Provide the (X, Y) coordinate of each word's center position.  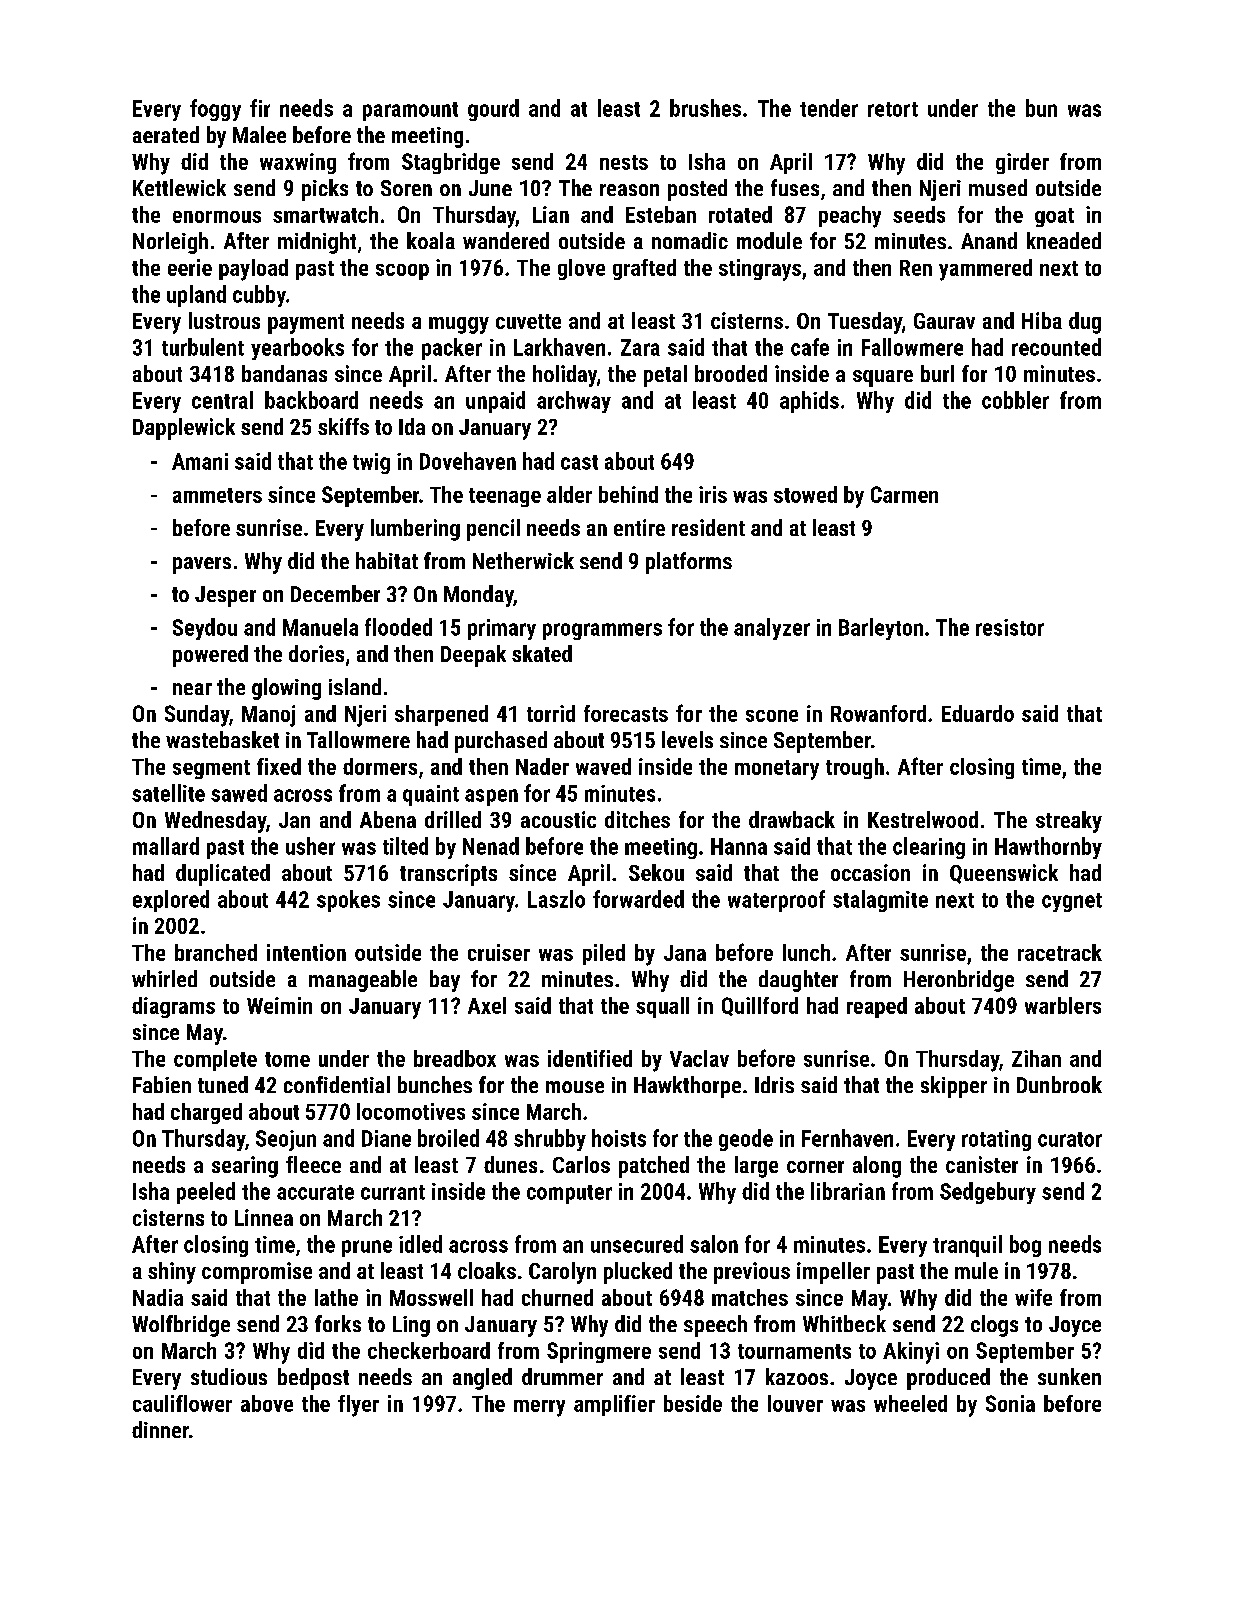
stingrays (760, 270)
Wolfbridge (181, 1326)
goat (1054, 217)
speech (715, 1326)
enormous (217, 217)
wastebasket (222, 739)
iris (713, 494)
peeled (206, 1193)
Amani (200, 461)
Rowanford (878, 713)
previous (752, 1273)
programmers (602, 631)
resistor (1010, 627)
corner (815, 1167)
